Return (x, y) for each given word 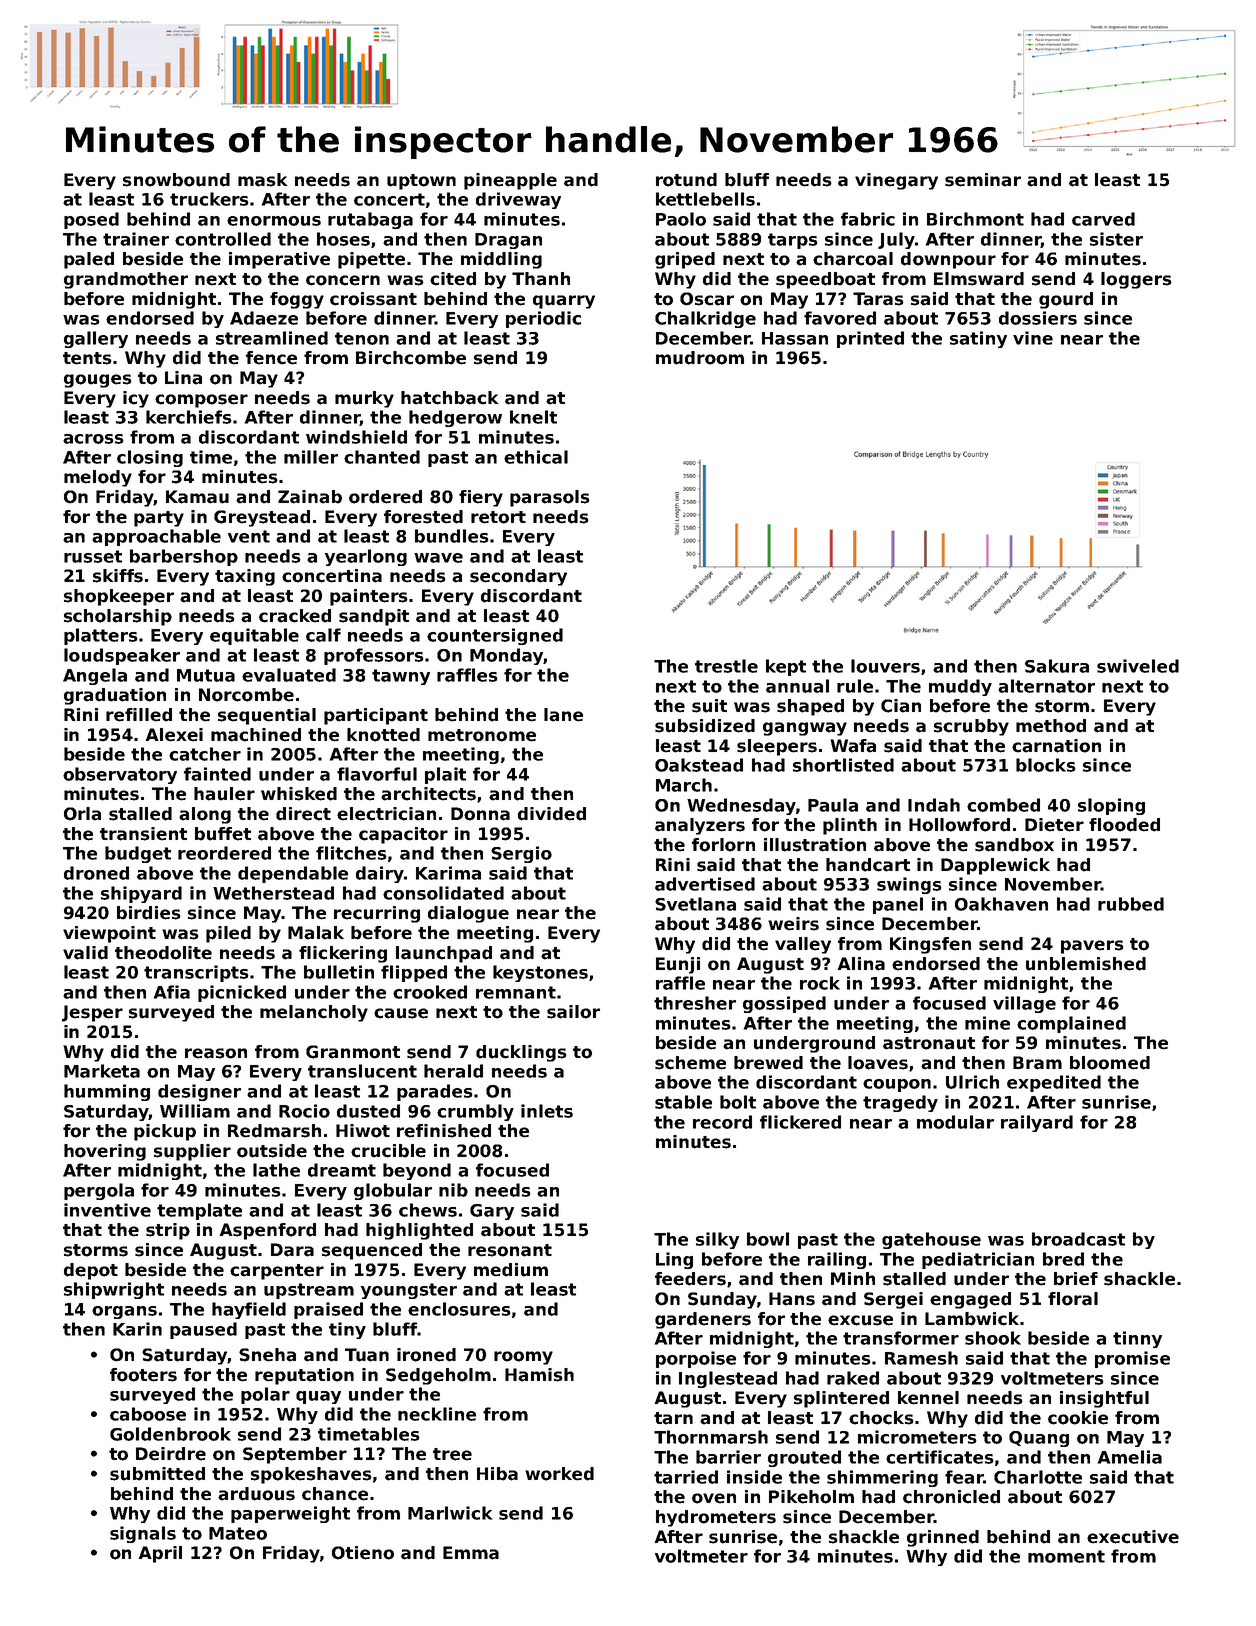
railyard (1037, 1123)
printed (870, 339)
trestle (726, 666)
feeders (690, 1279)
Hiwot (363, 1131)
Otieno (363, 1553)
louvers (885, 666)
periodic (543, 319)
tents (87, 358)
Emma (471, 1553)
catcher (205, 754)
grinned (943, 1538)
